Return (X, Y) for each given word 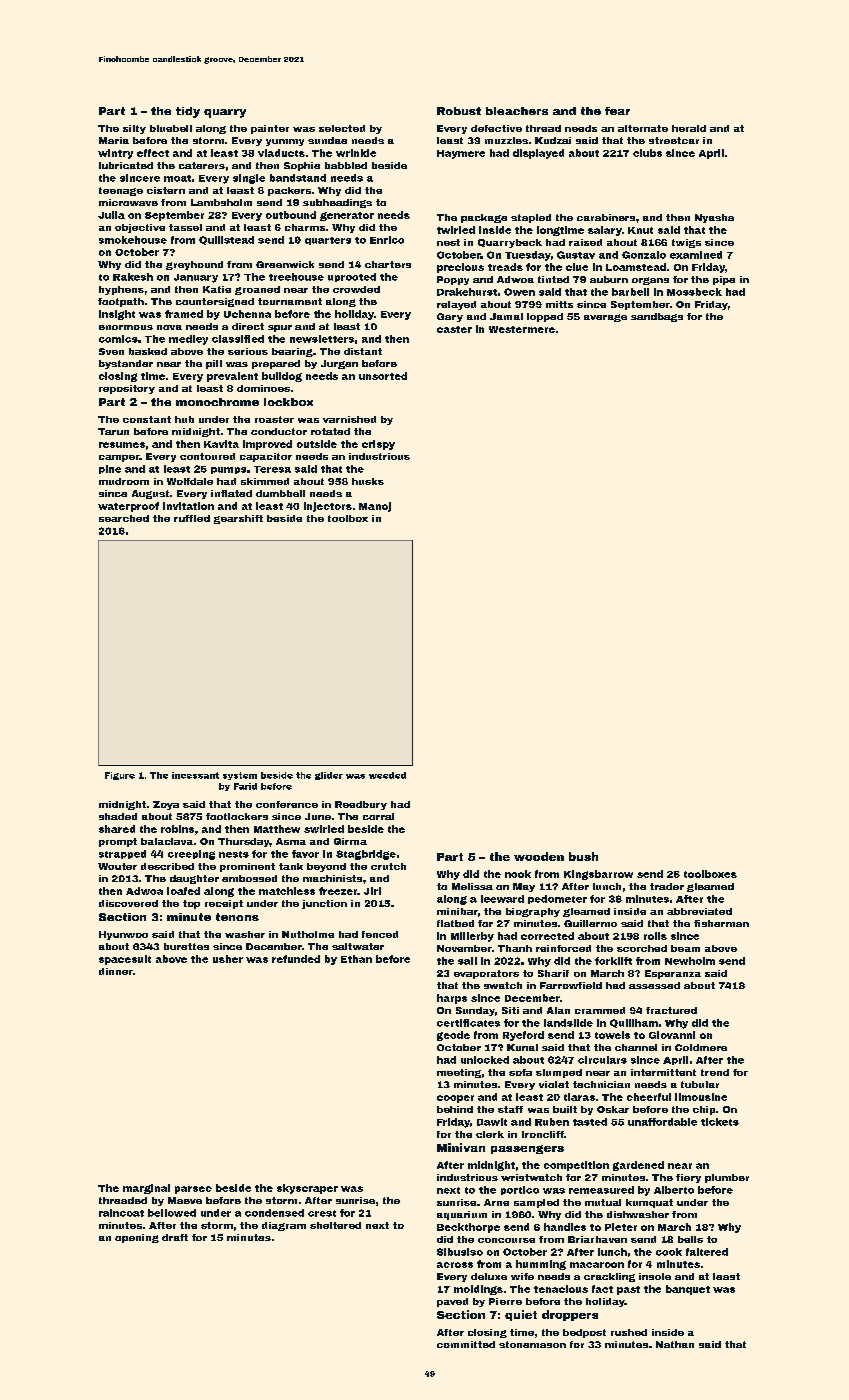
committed (466, 1344)
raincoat (121, 1213)
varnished (349, 419)
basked (148, 351)
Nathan (675, 1344)
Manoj (375, 507)
